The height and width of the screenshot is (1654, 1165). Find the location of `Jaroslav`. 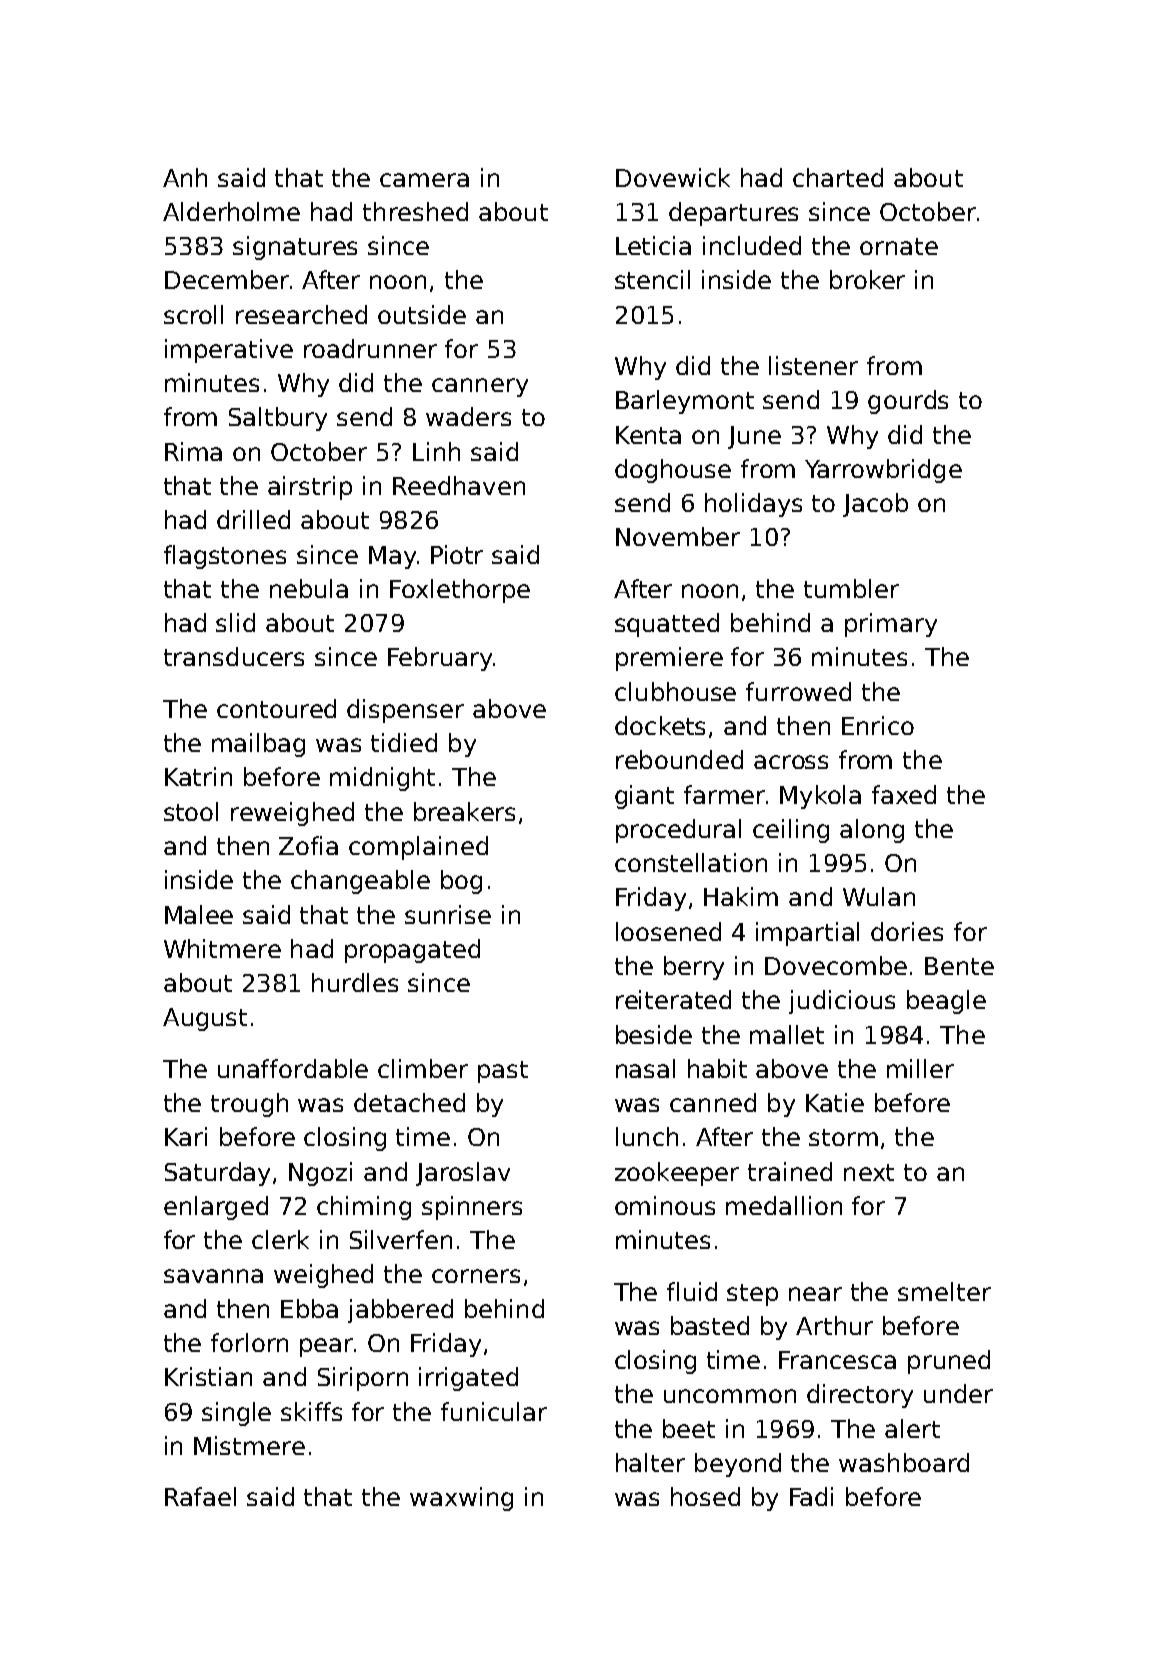

Jaroslav is located at coordinates (463, 1174).
